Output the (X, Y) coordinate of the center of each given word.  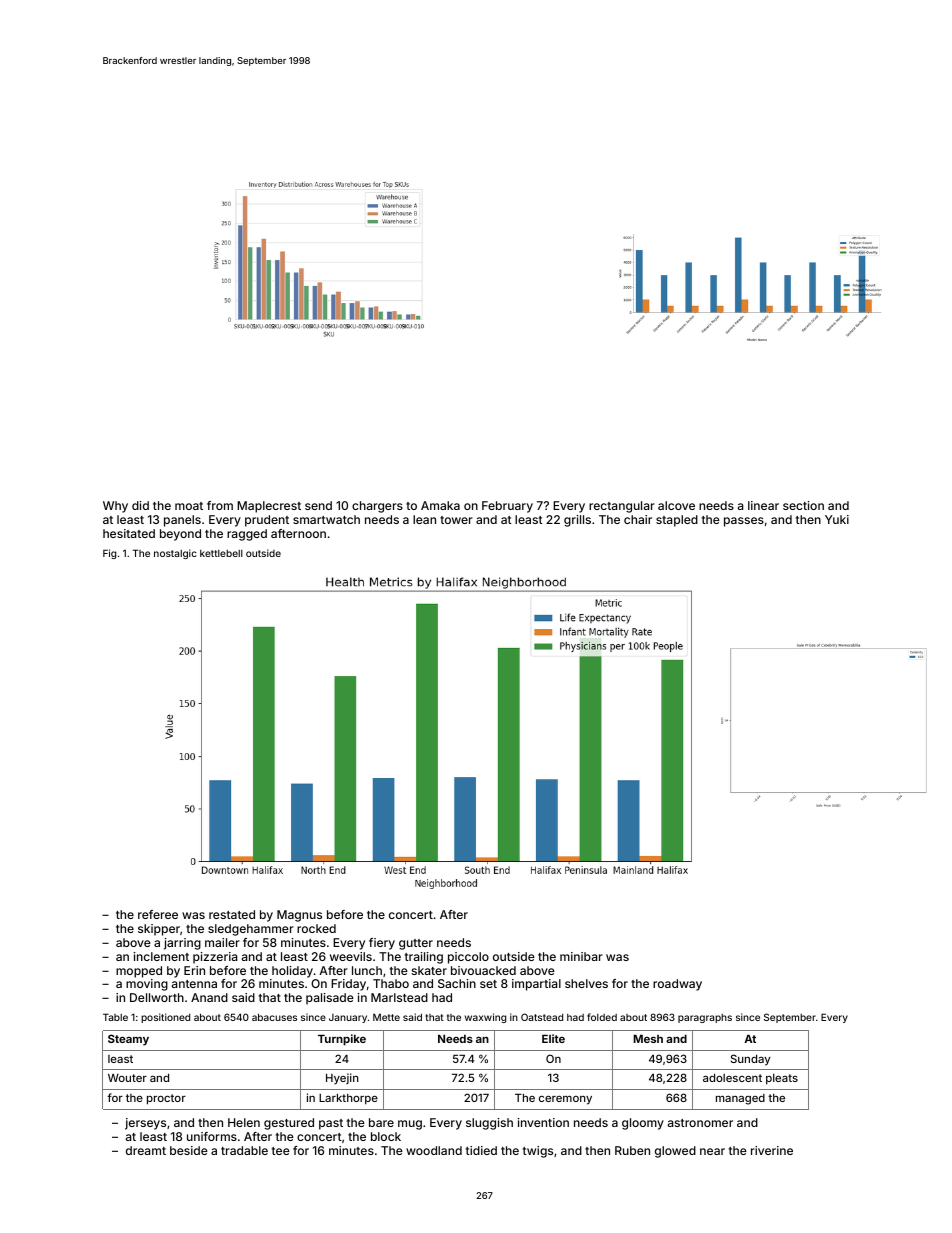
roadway (677, 985)
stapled (677, 521)
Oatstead (542, 1017)
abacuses (274, 1017)
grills (577, 521)
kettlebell (221, 553)
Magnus (299, 916)
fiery (382, 944)
